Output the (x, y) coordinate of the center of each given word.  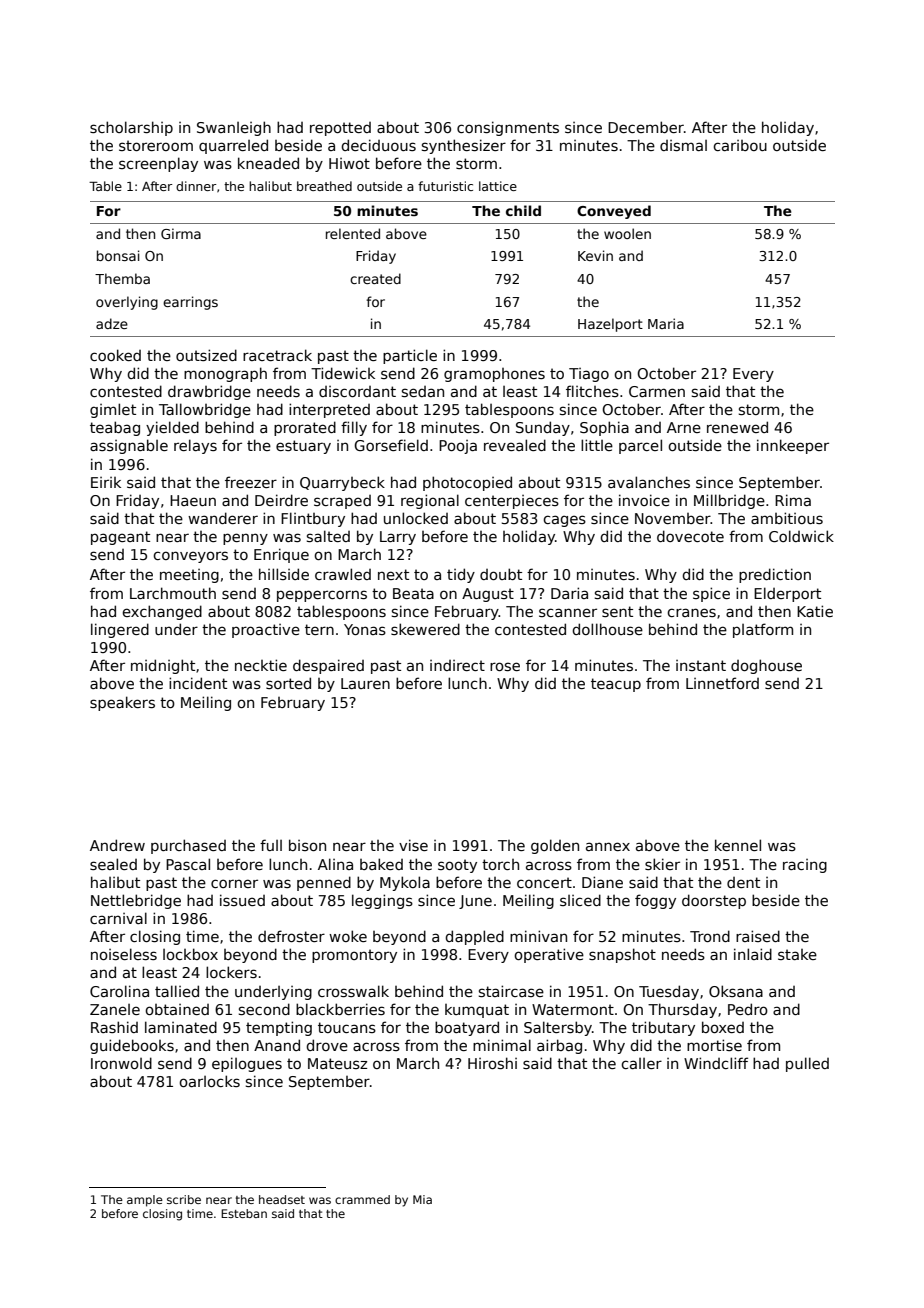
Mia (422, 1199)
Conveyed (614, 212)
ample (145, 1201)
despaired (328, 666)
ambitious (787, 518)
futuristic (445, 186)
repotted (340, 129)
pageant (120, 538)
